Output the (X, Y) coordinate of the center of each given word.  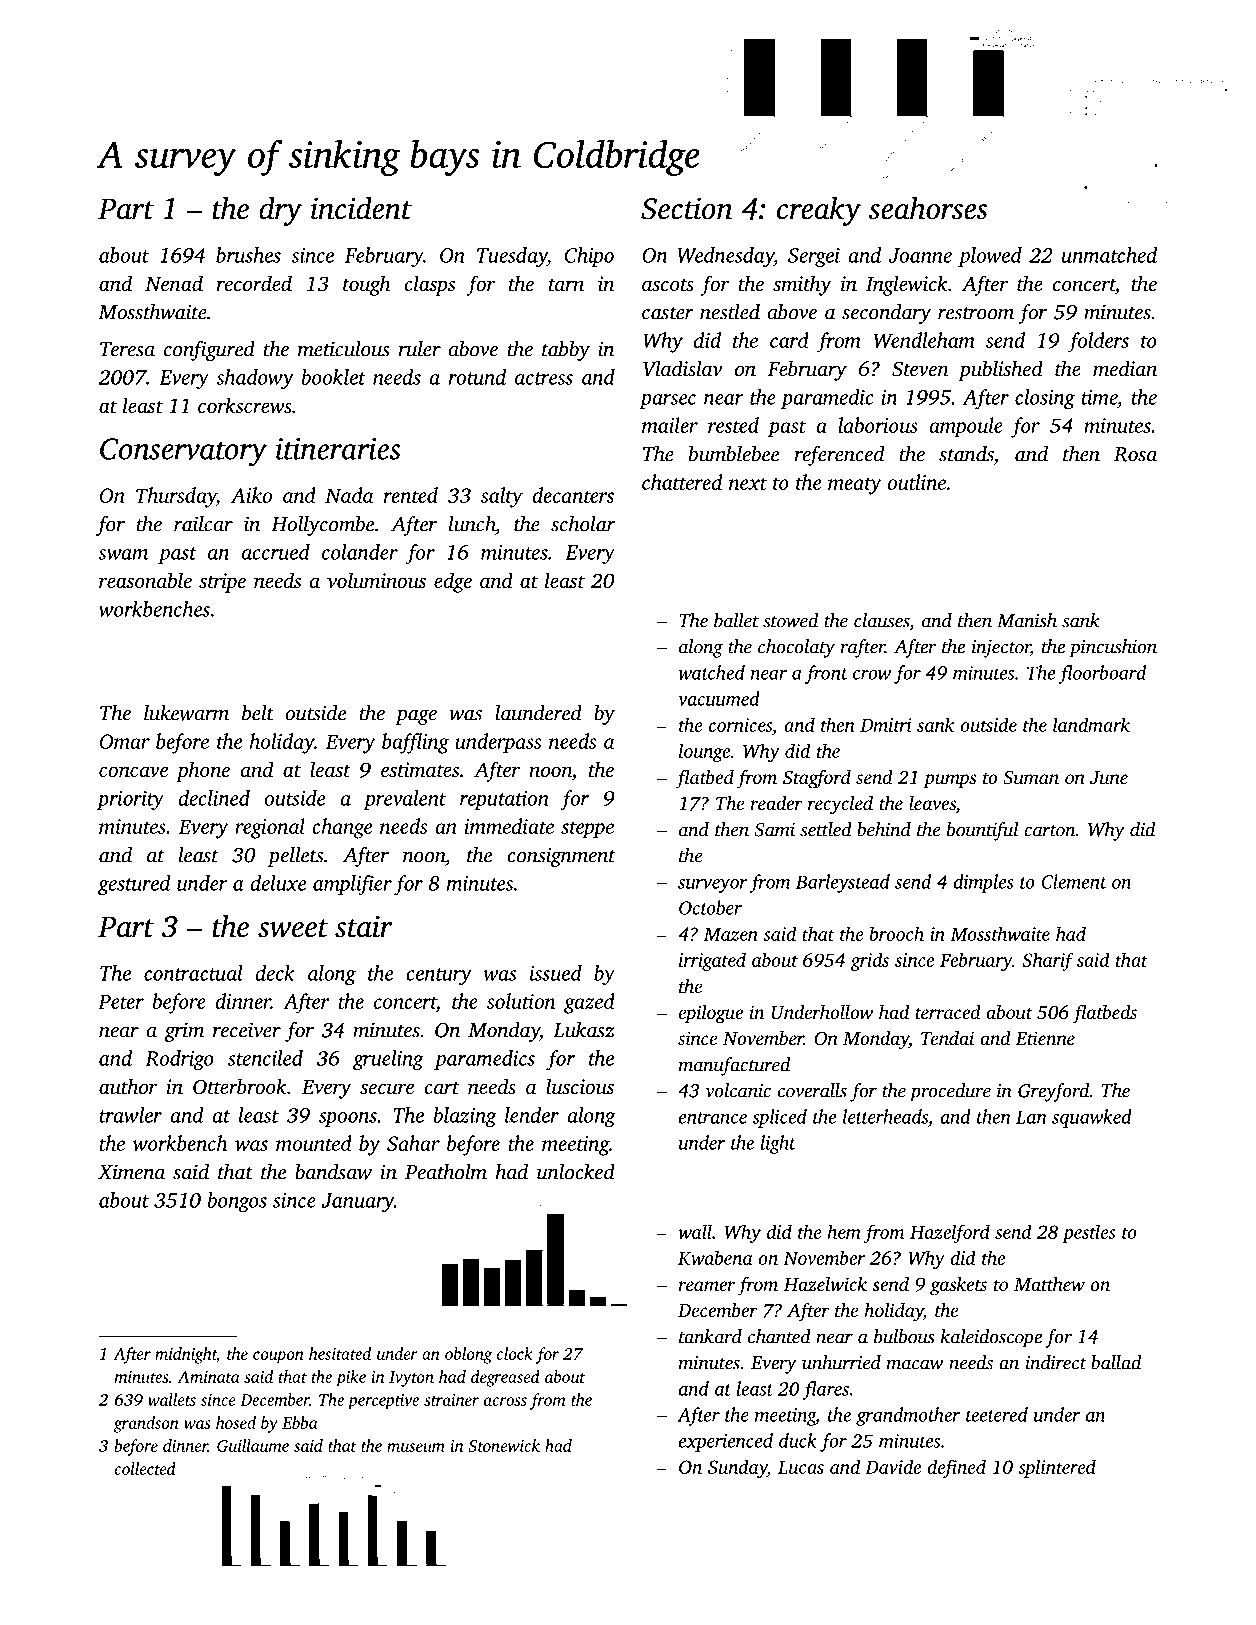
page (416, 717)
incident (361, 208)
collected (145, 1468)
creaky (819, 211)
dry (280, 211)
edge (453, 582)
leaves (932, 803)
